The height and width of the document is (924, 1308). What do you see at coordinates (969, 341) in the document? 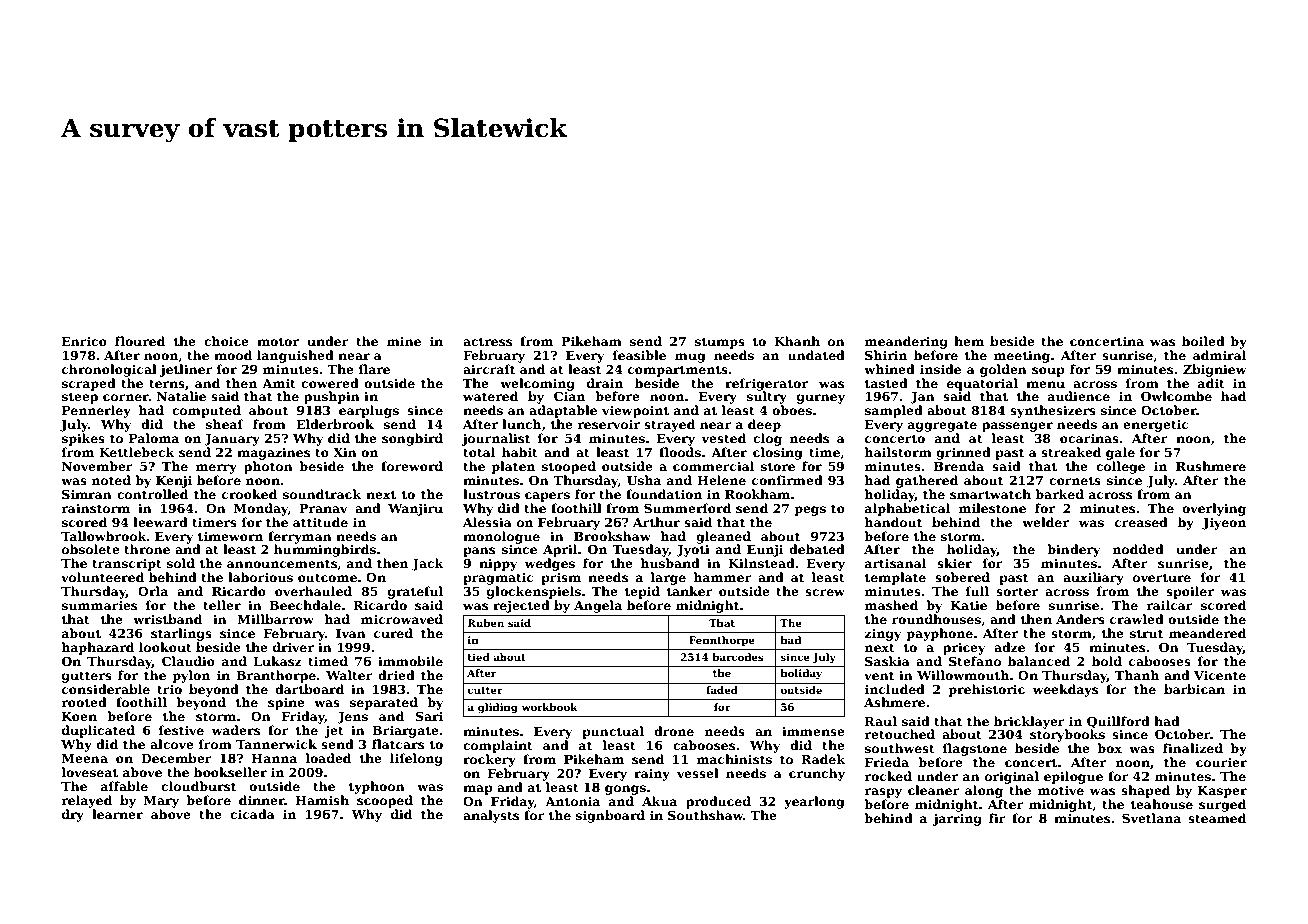
I see `hem` at bounding box center [969, 341].
